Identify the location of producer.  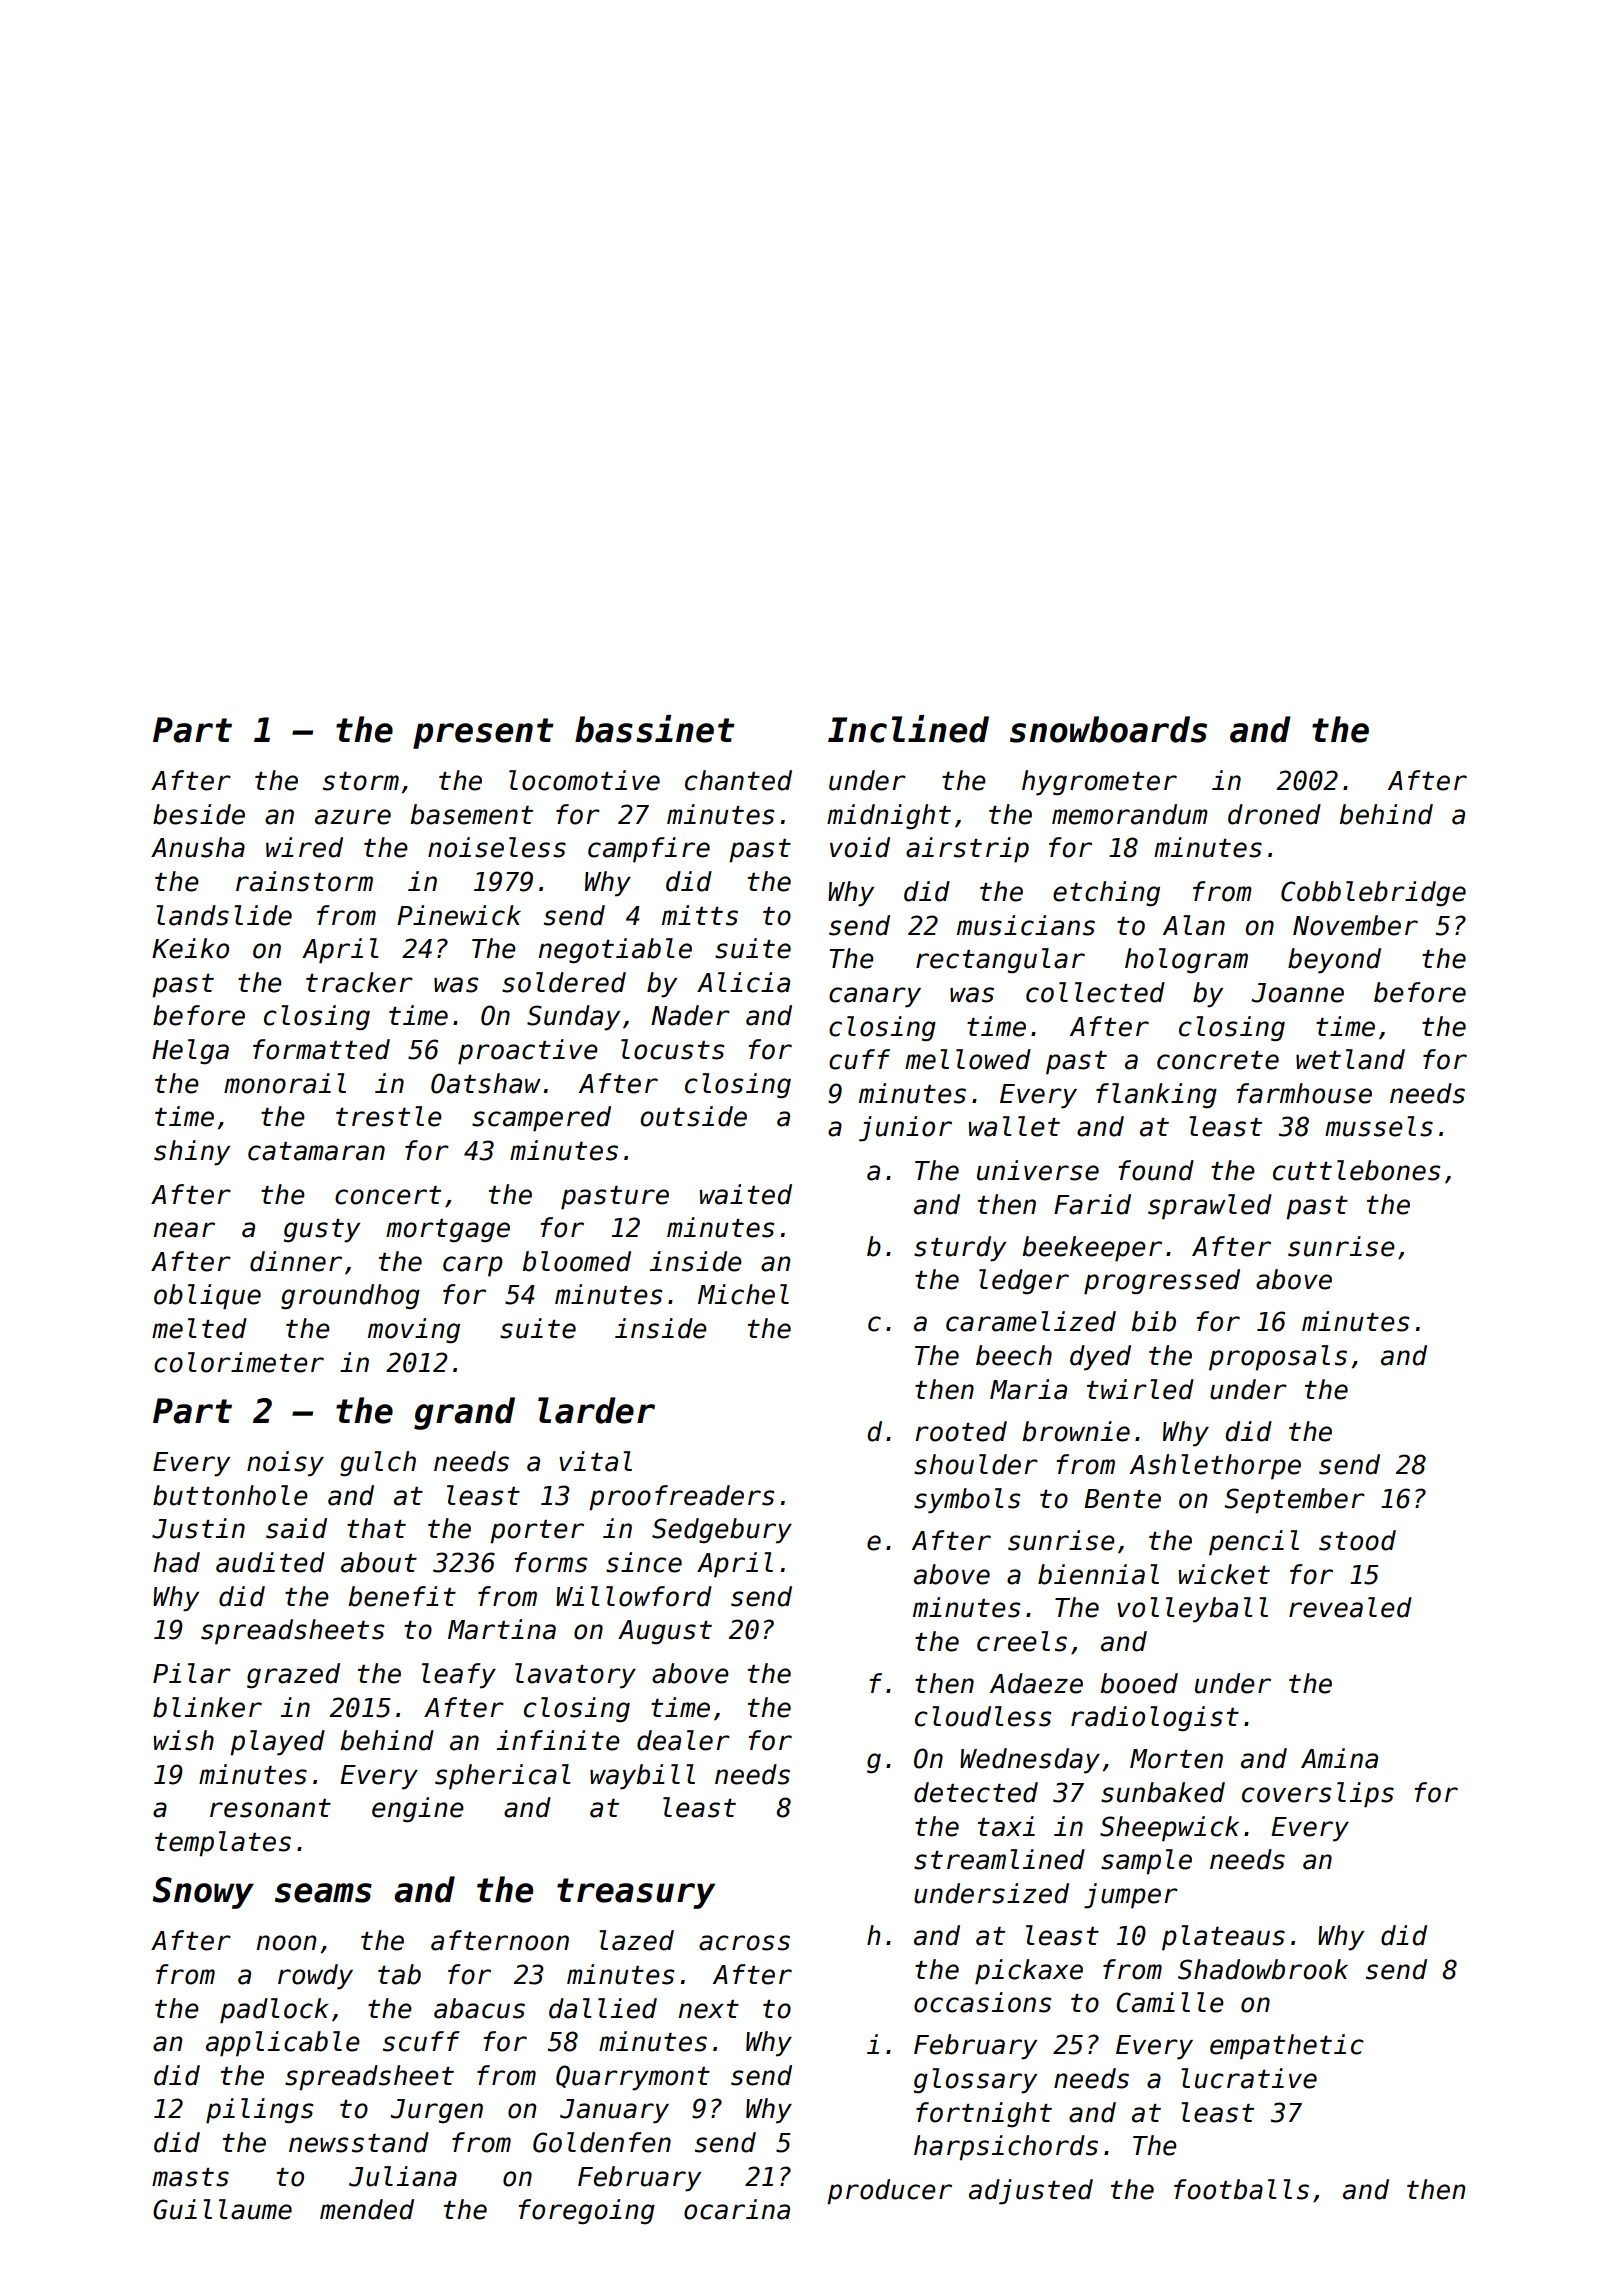
(889, 2192).
